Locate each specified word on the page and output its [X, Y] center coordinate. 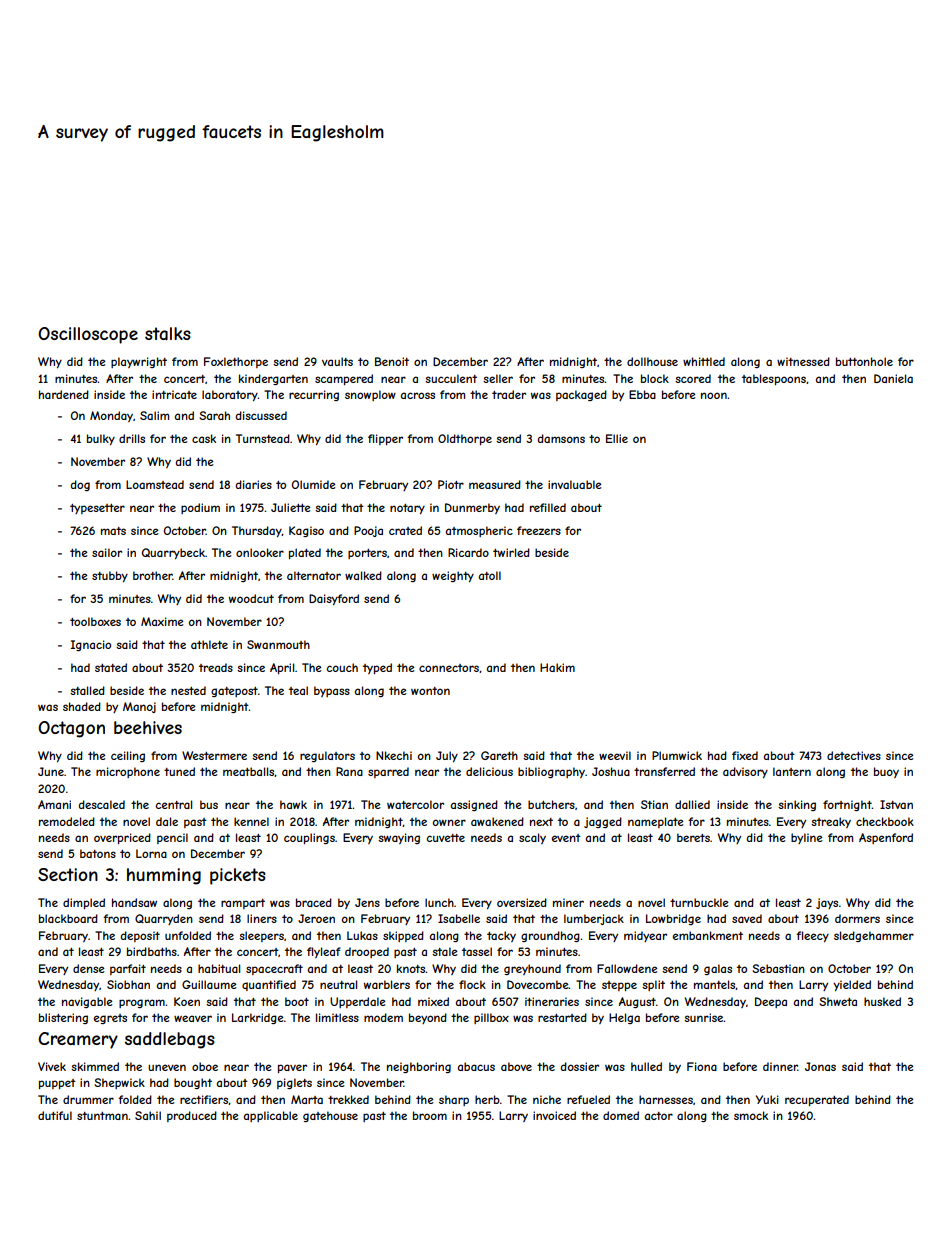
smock [751, 1115]
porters [367, 554]
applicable [271, 1116]
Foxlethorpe [236, 362]
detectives [854, 755]
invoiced [554, 1115]
